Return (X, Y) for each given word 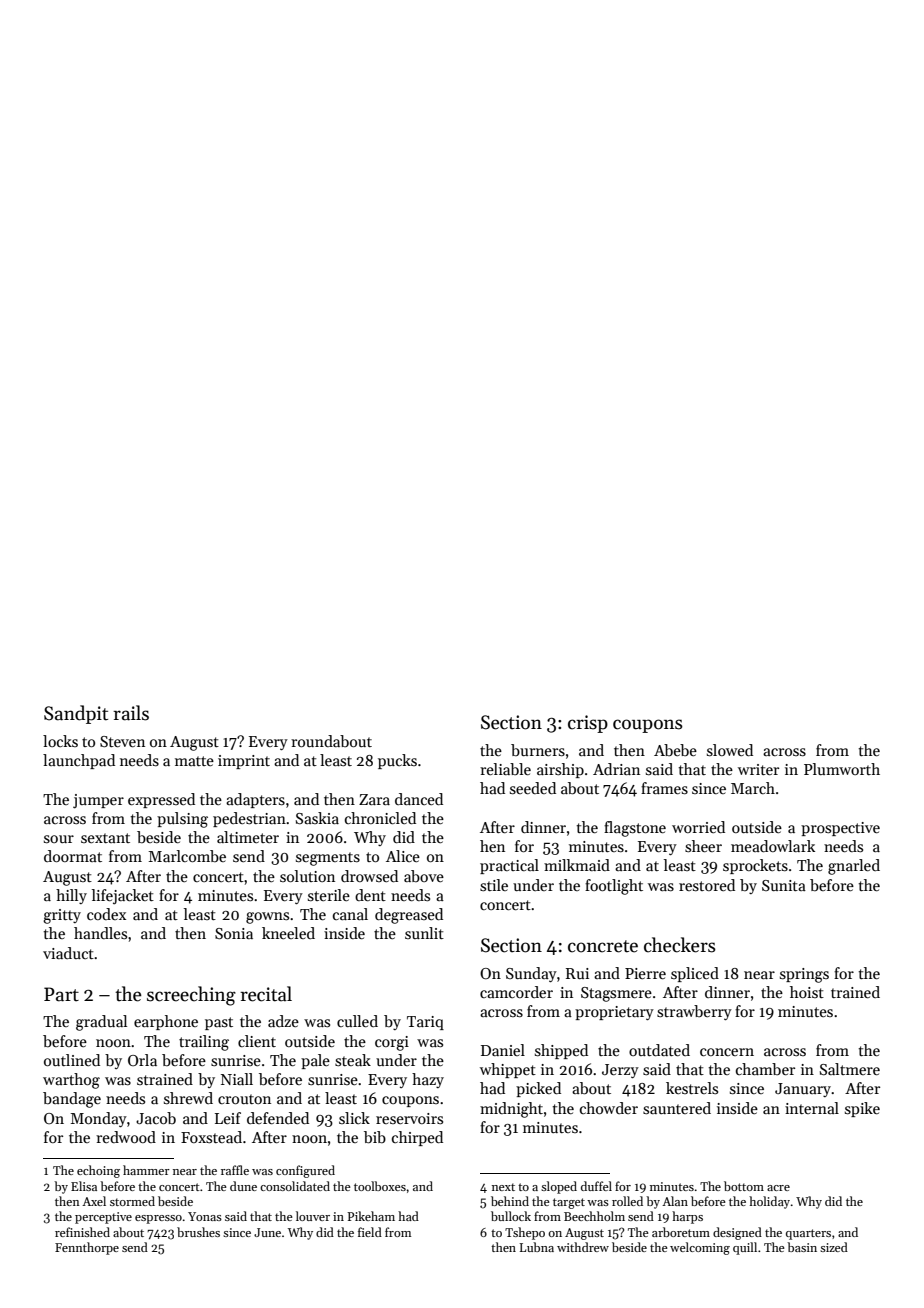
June (267, 1232)
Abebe (675, 750)
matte (194, 761)
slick (354, 1118)
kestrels (692, 1088)
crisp (588, 724)
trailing (204, 1043)
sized (834, 1247)
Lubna (537, 1247)
